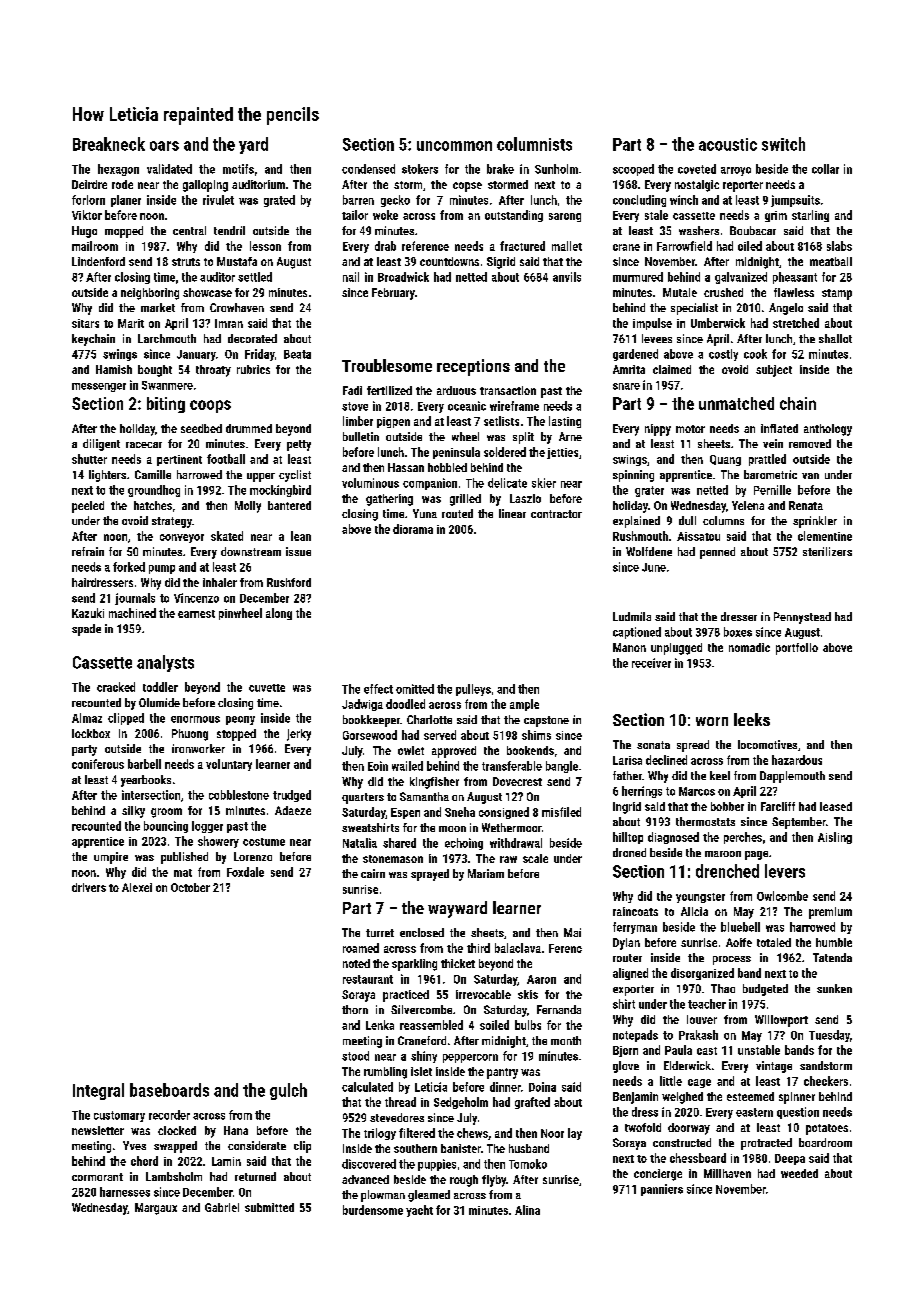 This image has height=1308, width=924. I want to click on chews, so click(472, 1133).
